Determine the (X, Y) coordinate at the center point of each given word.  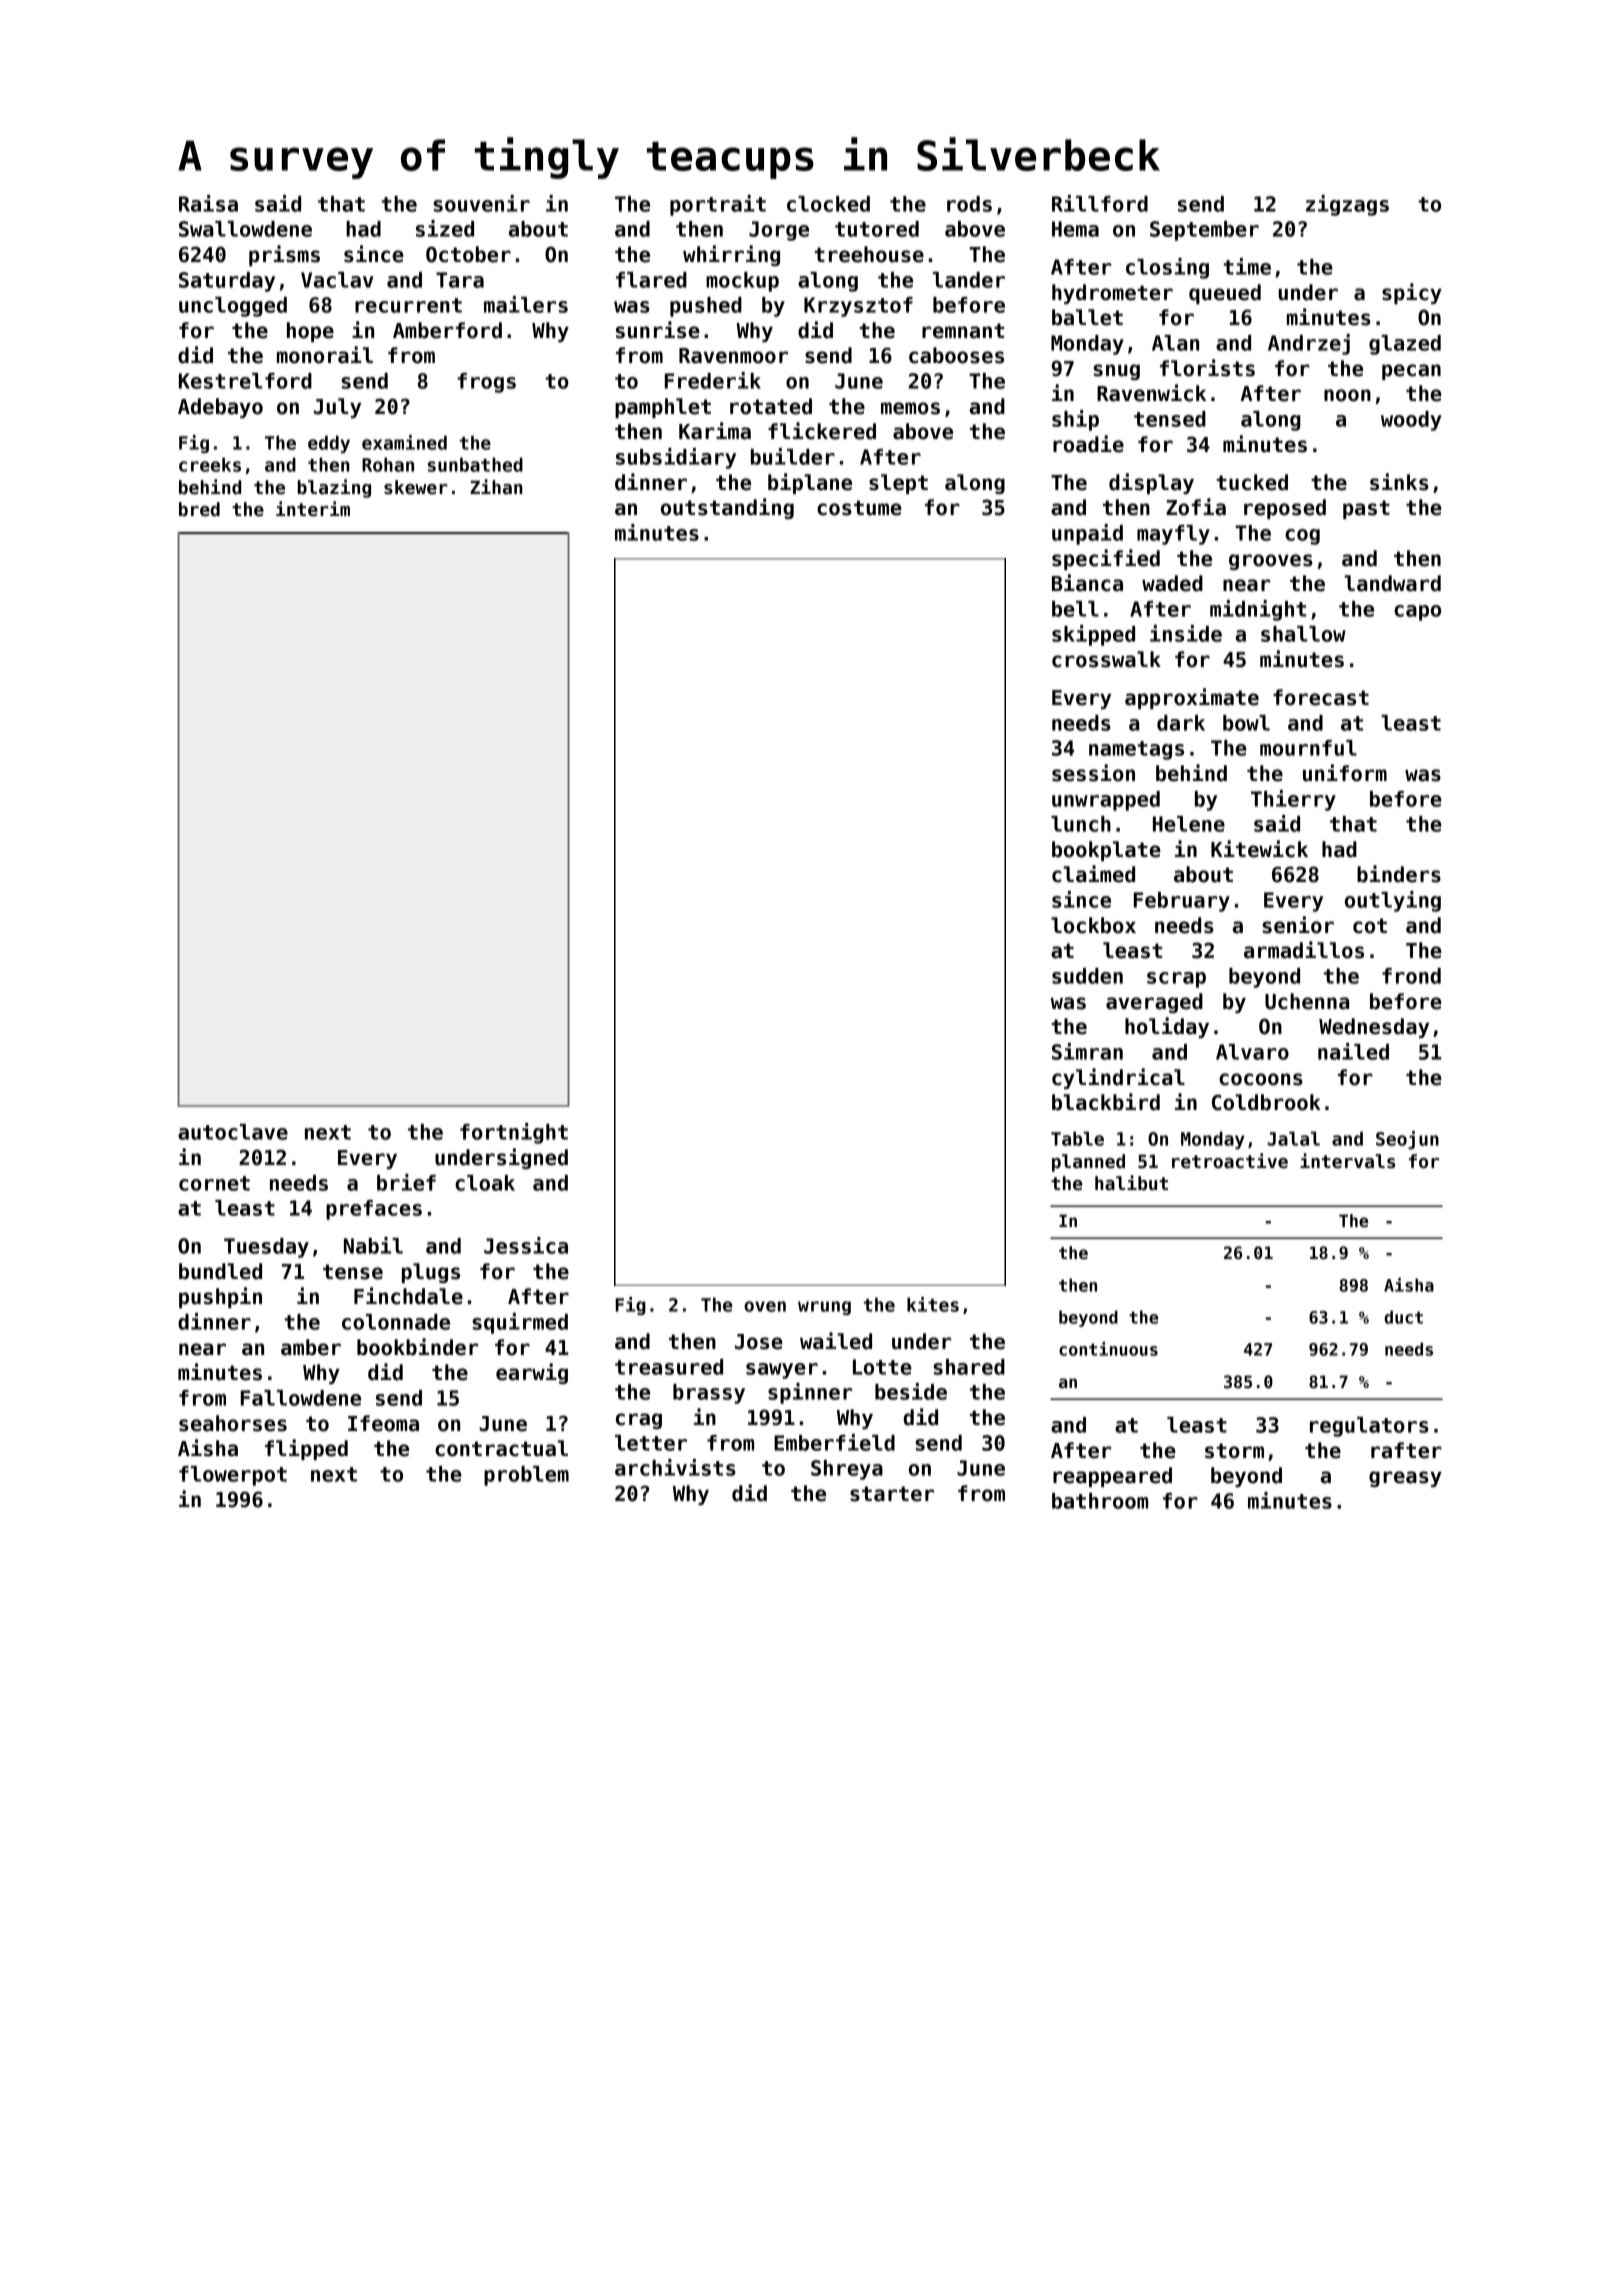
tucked (1252, 482)
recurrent (408, 305)
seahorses (233, 1423)
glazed (1405, 345)
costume (859, 508)
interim (313, 509)
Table (1077, 1138)
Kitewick (1259, 849)
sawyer (782, 1371)
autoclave (233, 1132)
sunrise (658, 330)
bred (199, 509)
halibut (1131, 1183)
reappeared (1112, 1477)
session (1093, 773)
